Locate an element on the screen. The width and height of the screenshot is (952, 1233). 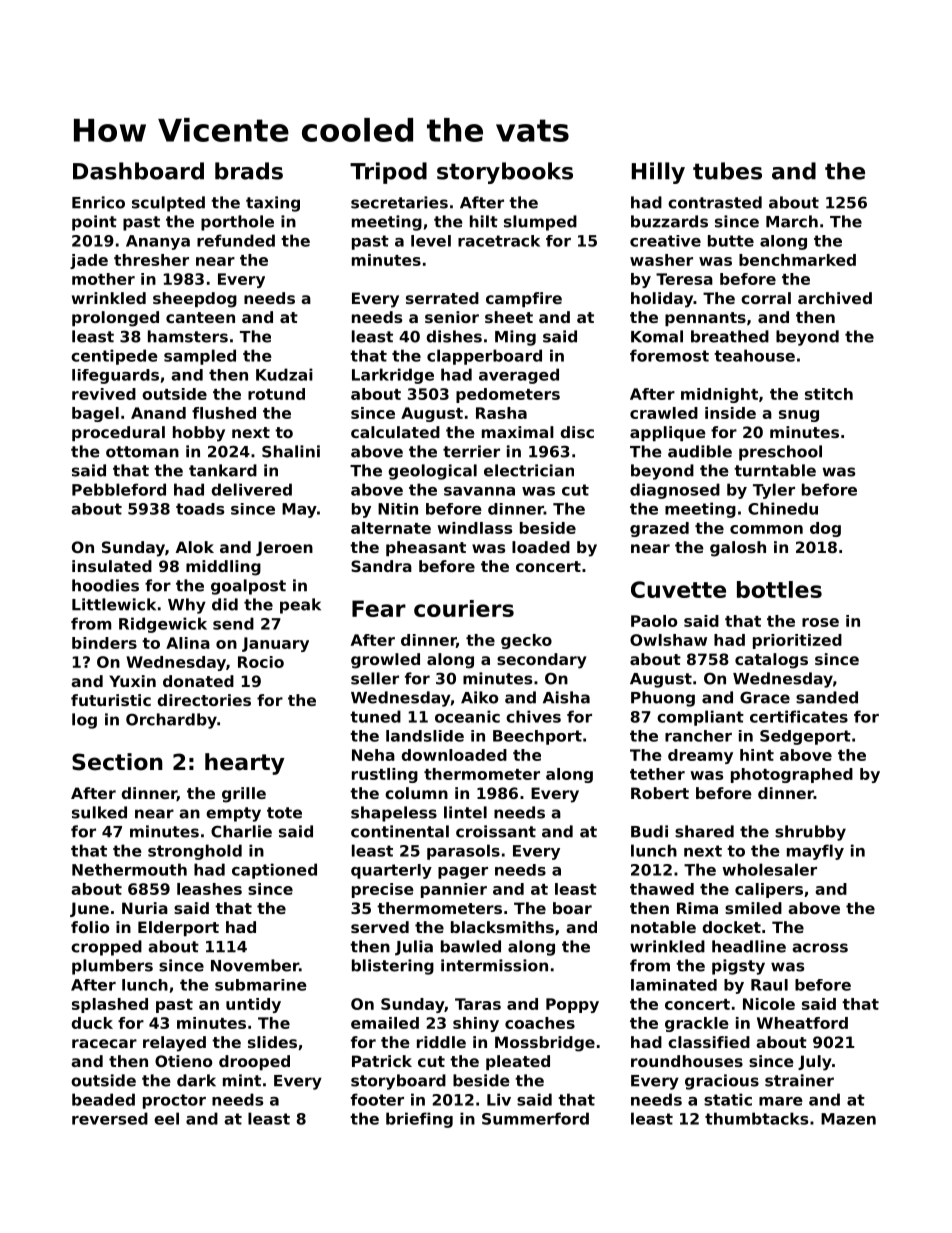
emailed is located at coordinates (385, 1023).
